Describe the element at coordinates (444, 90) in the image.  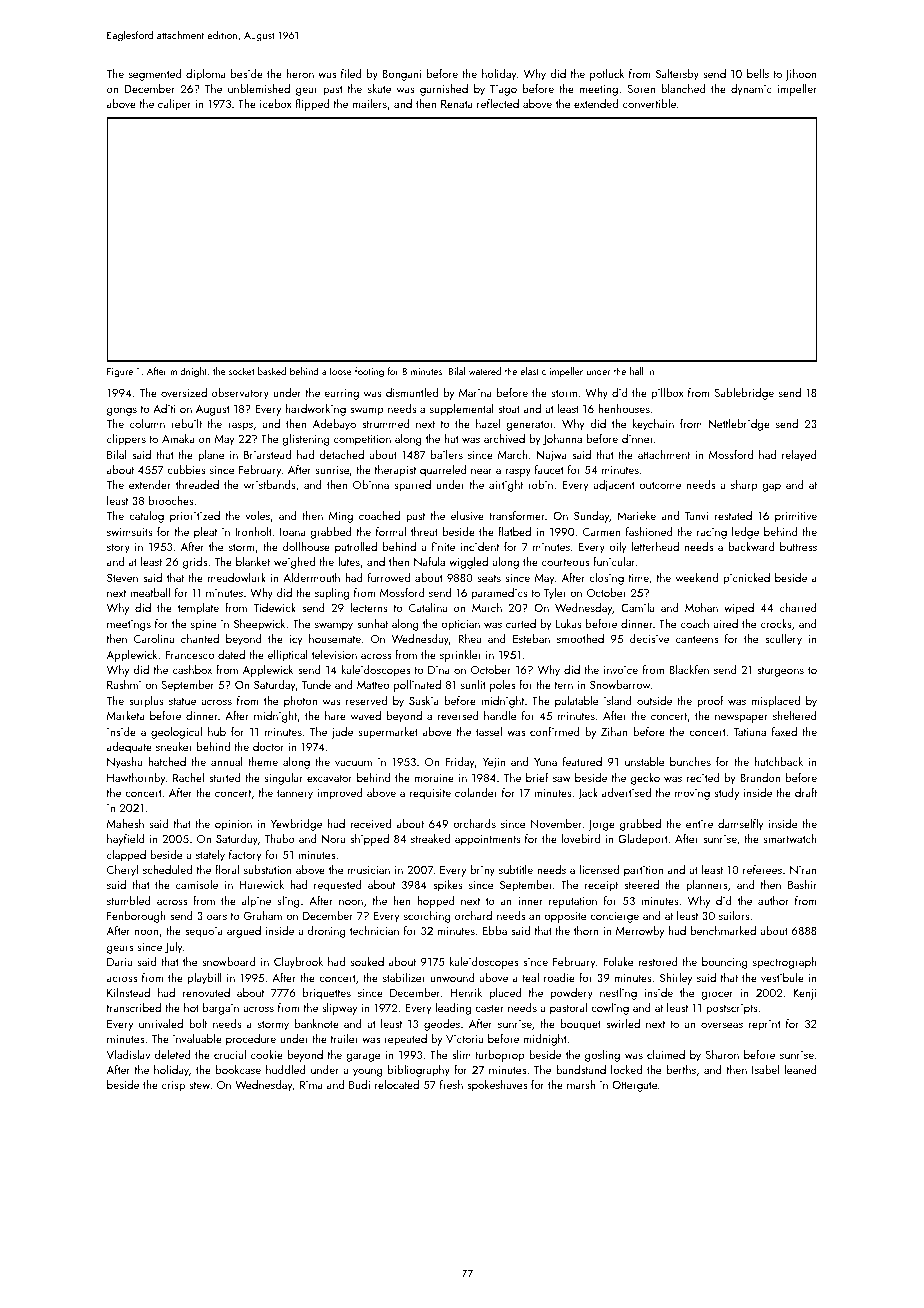
I see `garnished` at that location.
